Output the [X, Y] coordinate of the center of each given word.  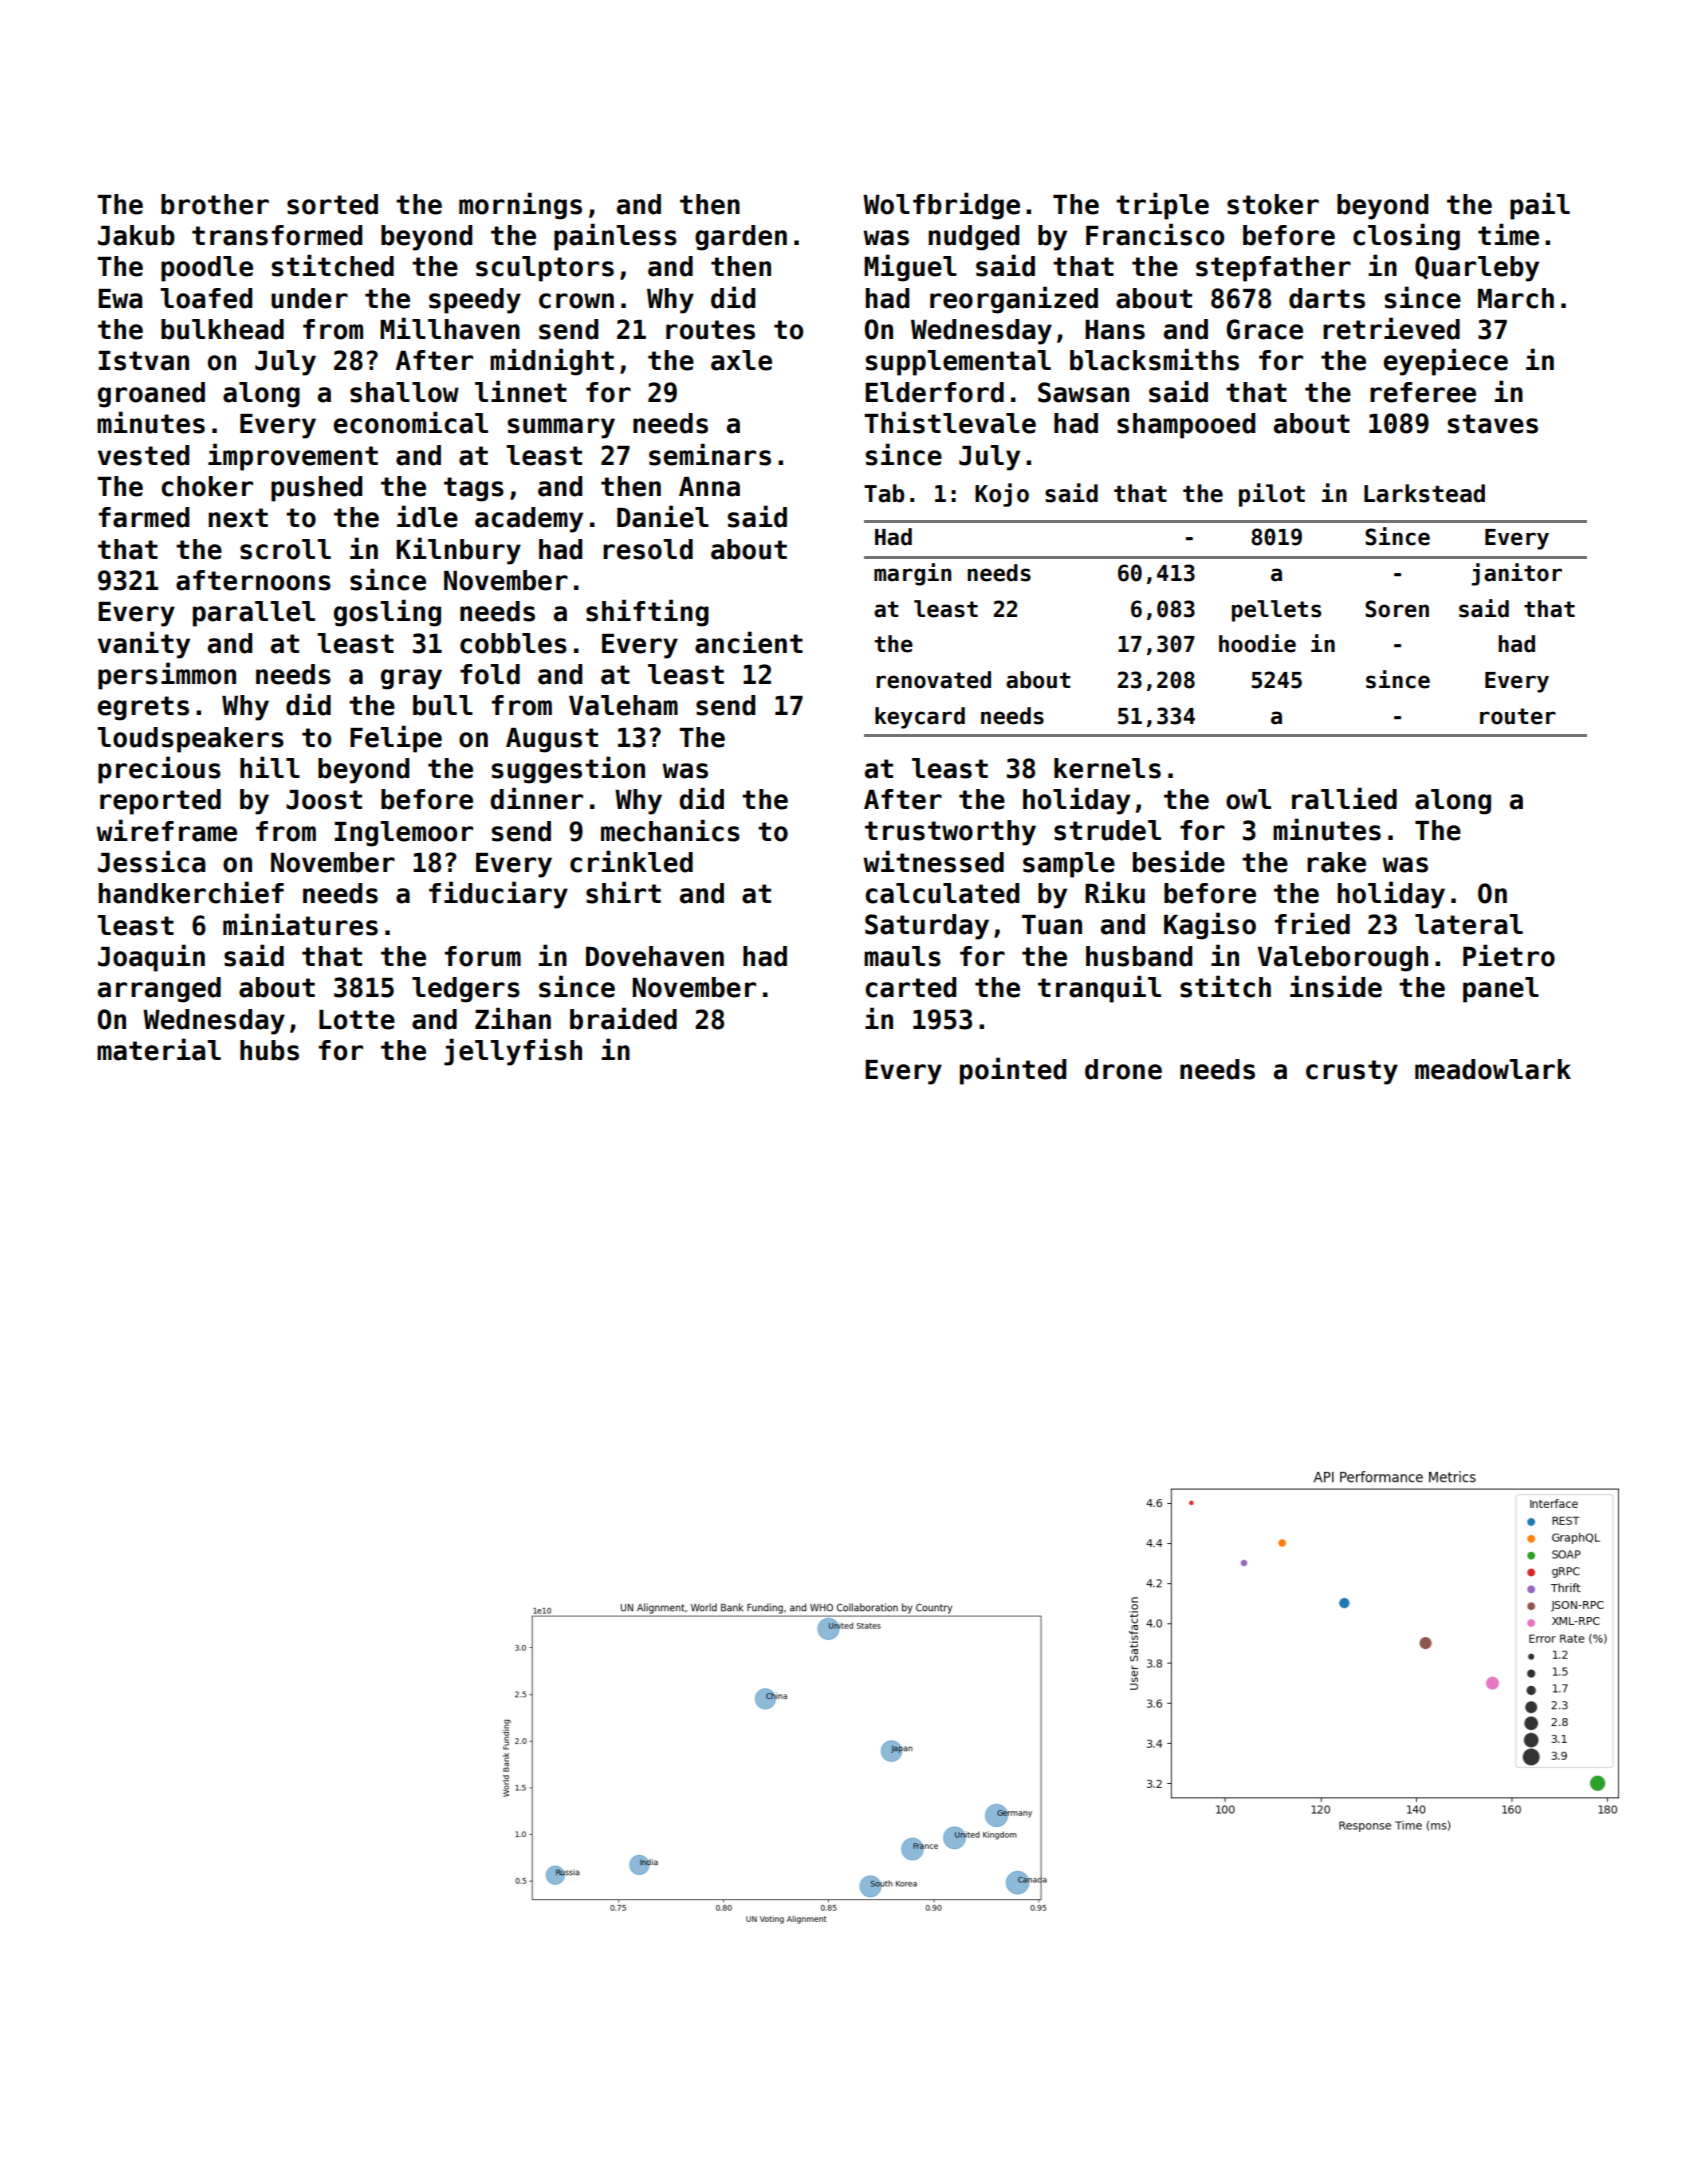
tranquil [1099, 989]
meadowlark [1493, 1069]
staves [1493, 424]
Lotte [357, 1020]
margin [912, 574]
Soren [1397, 609]
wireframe [166, 830]
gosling [387, 613]
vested [143, 455]
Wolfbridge [941, 206]
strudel [1107, 830]
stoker [1273, 204]
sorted [332, 204]
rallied [1344, 798]
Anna [709, 487]
